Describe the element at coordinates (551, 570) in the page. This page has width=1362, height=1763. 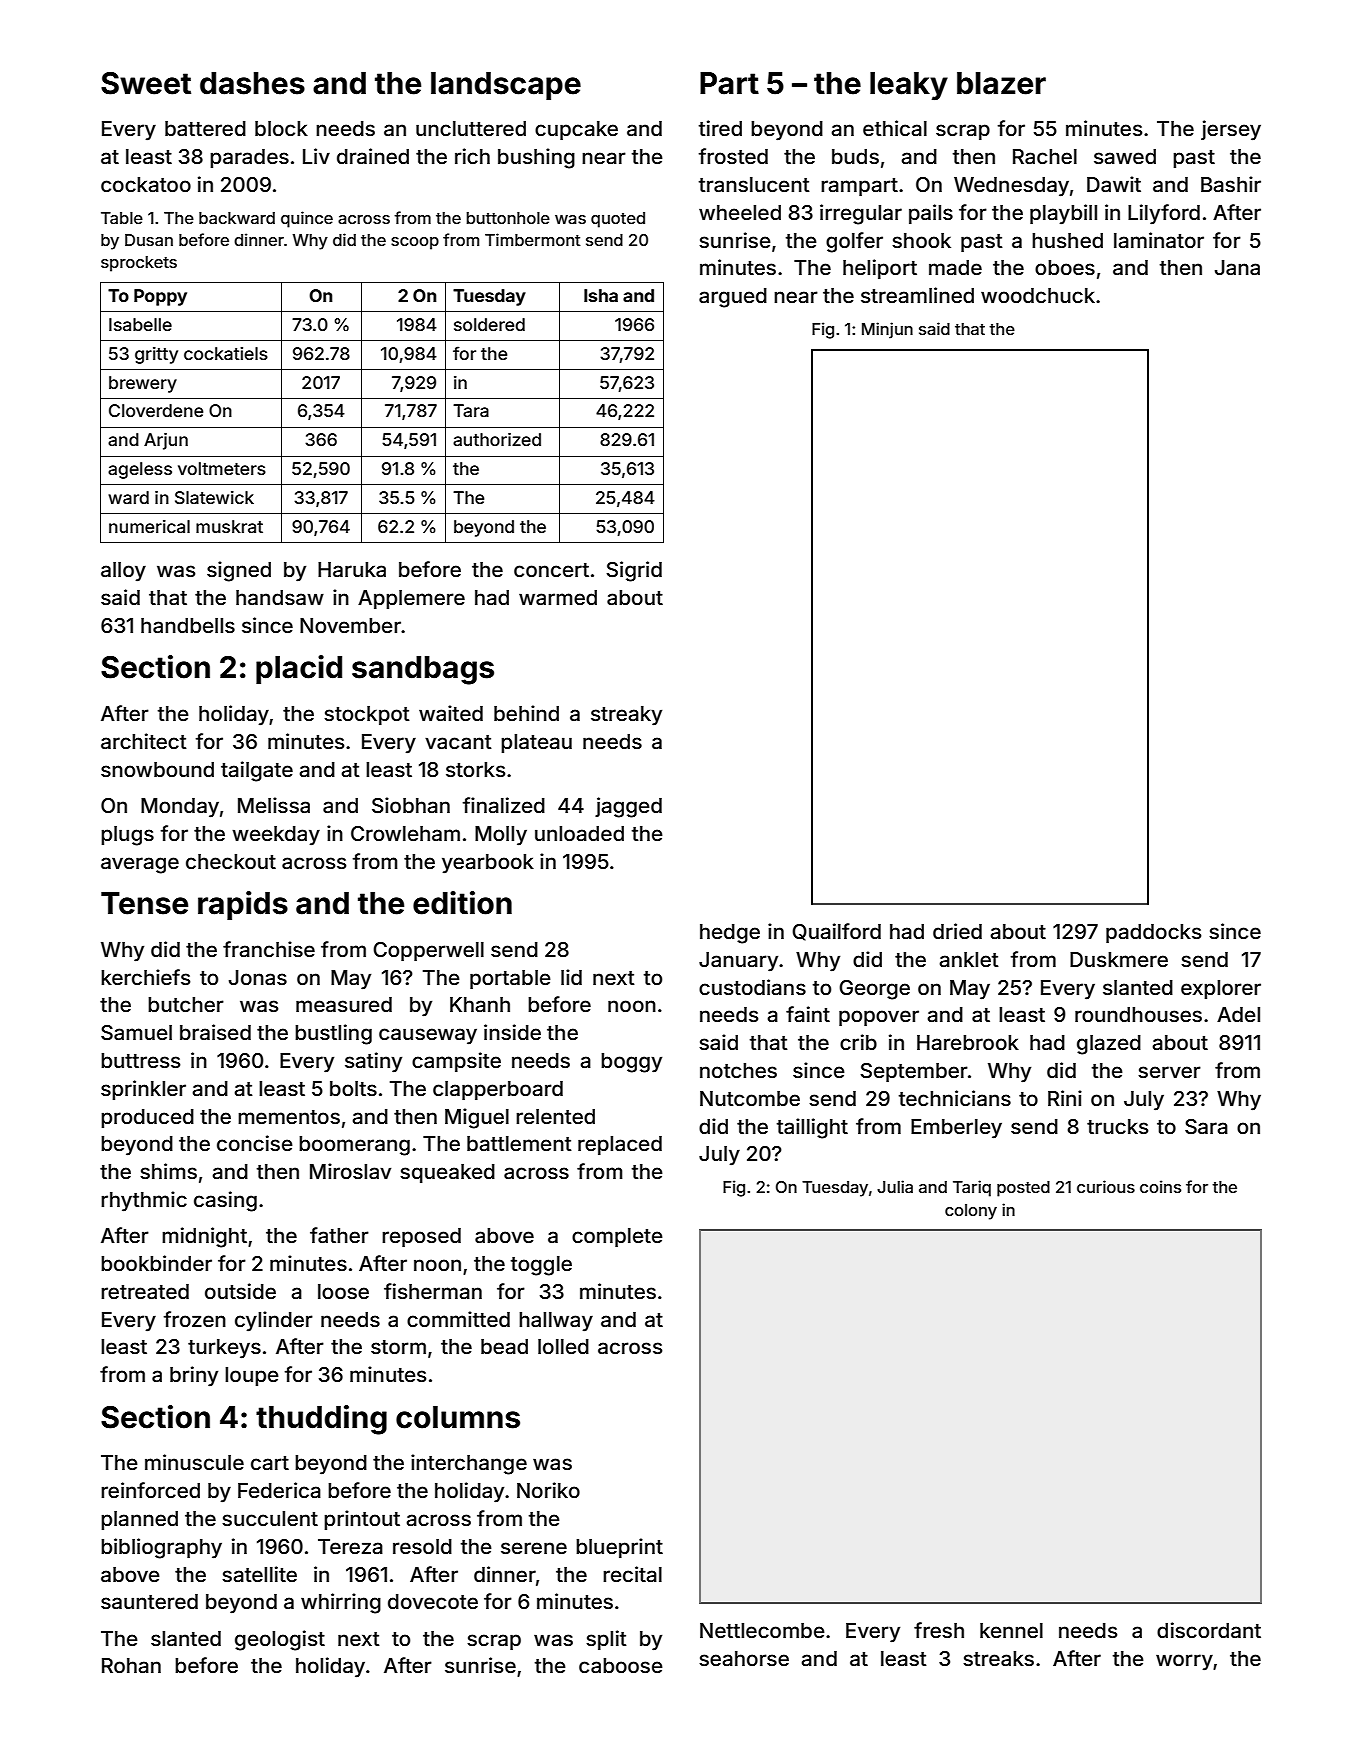
I see `concert` at that location.
